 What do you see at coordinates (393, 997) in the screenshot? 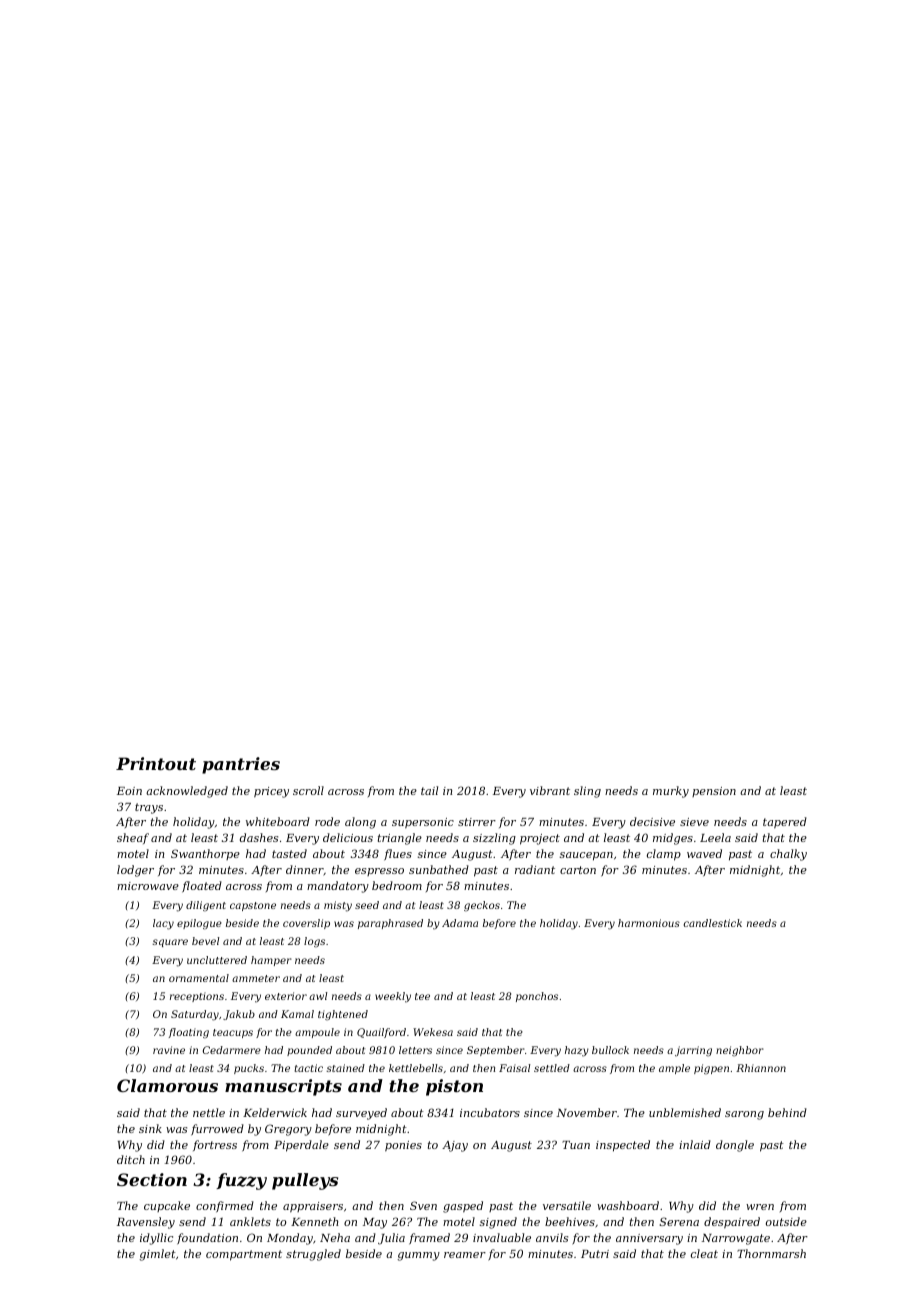
I see `weekly` at bounding box center [393, 997].
